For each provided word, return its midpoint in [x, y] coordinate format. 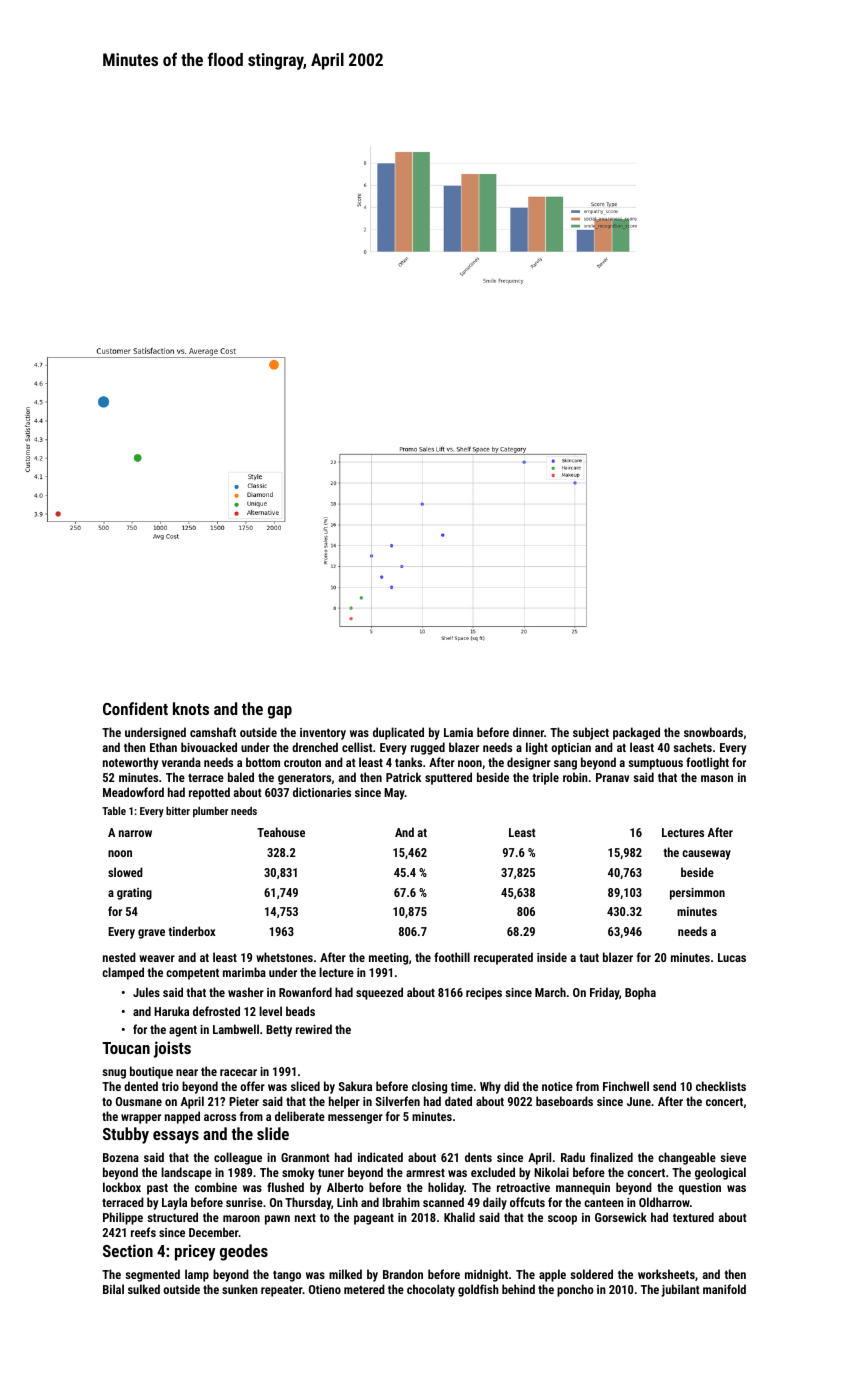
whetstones [284, 957]
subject [591, 733]
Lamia [458, 732]
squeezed [379, 993]
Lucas [732, 957]
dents [478, 1157]
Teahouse [281, 832]
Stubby [126, 1135]
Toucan [126, 1048]
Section [128, 1250]
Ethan [163, 747]
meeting [388, 959]
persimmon [697, 894]
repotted [209, 793]
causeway [706, 855]
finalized [611, 1157]
